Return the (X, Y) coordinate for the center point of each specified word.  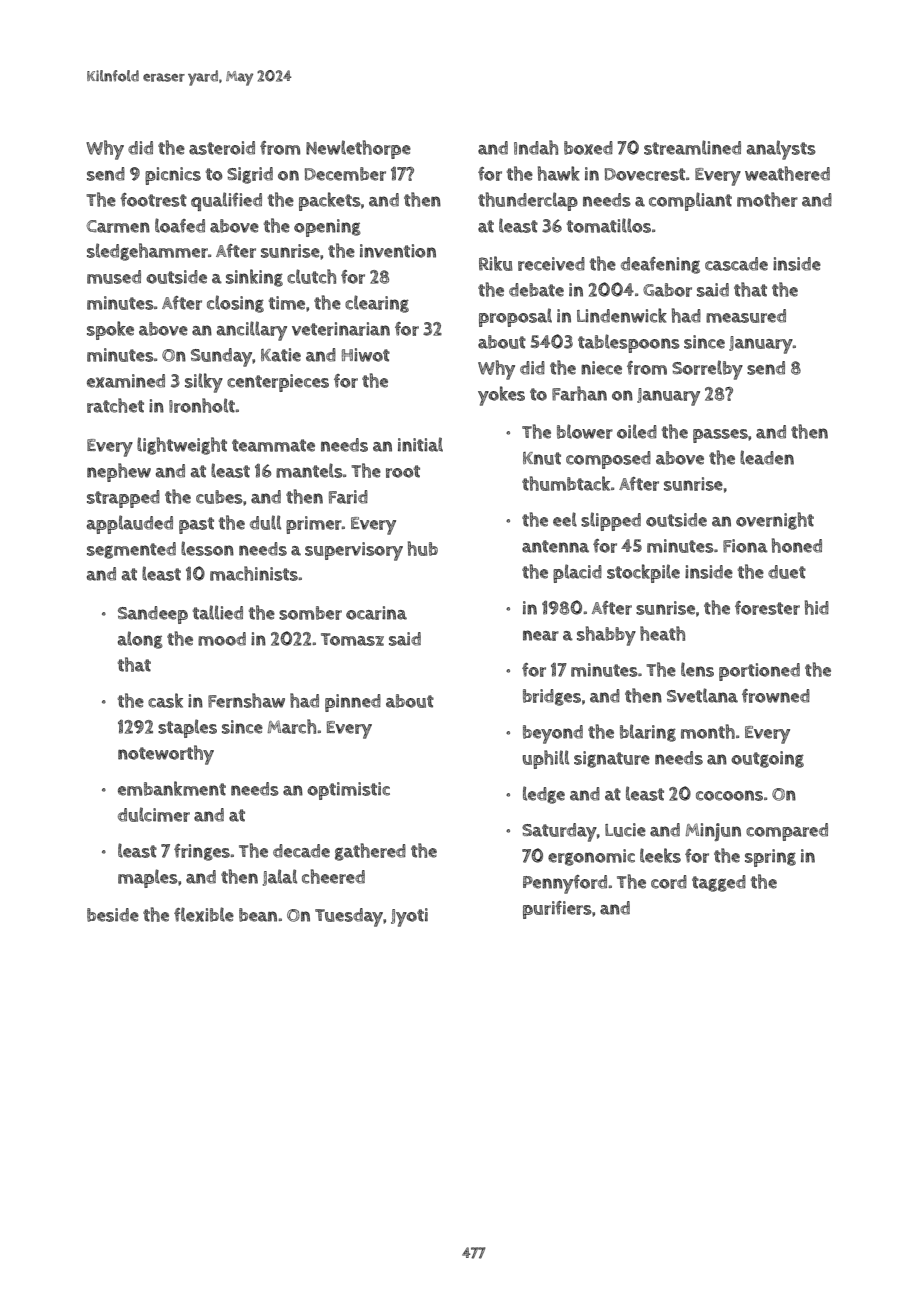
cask (165, 700)
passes (720, 436)
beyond (553, 734)
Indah (536, 147)
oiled (637, 431)
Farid (348, 497)
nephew (119, 472)
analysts (781, 150)
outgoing (767, 759)
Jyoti (409, 917)
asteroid (222, 148)
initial (420, 444)
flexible (204, 914)
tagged (719, 883)
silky (204, 383)
